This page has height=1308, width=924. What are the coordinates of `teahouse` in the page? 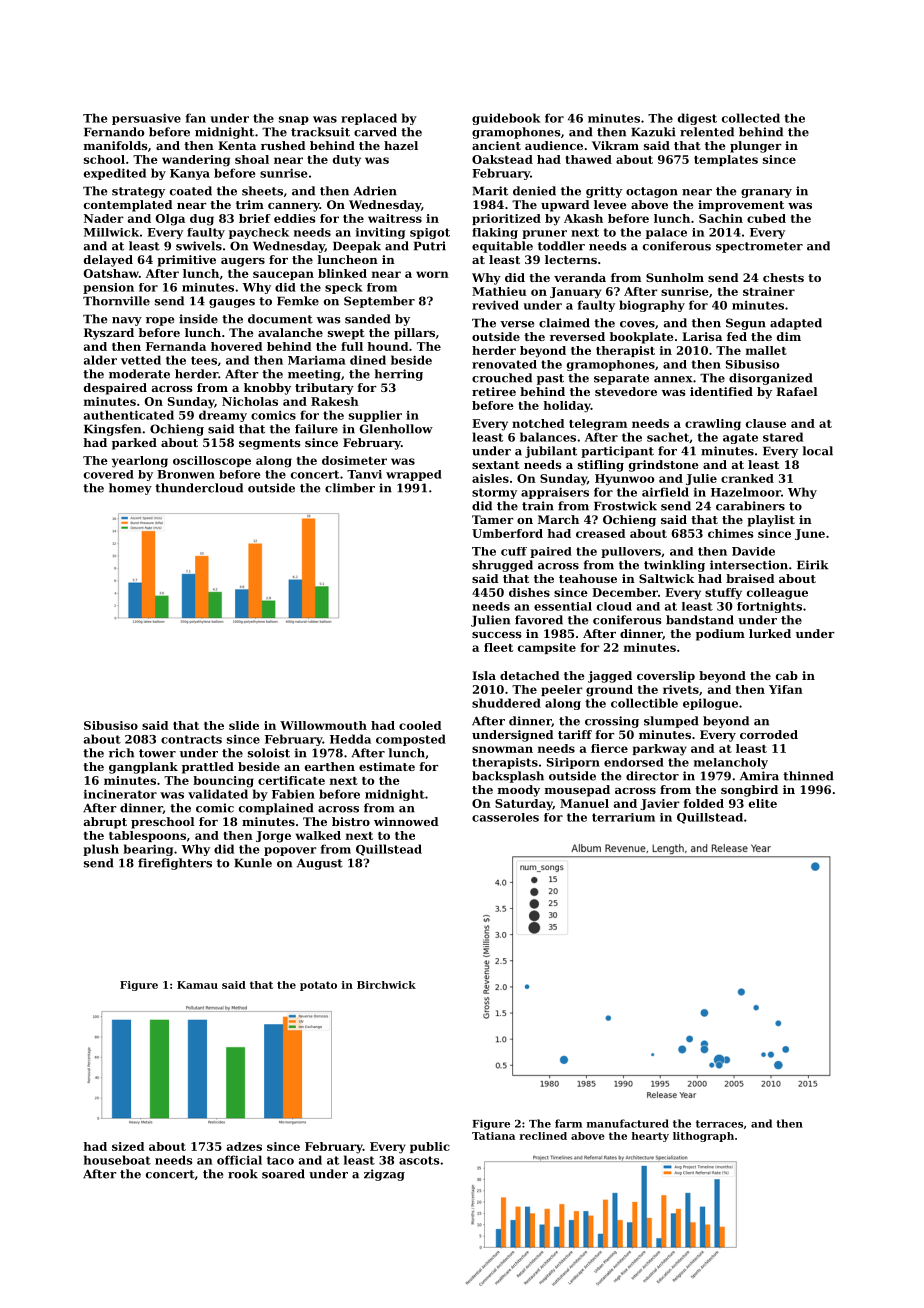 It's located at (588, 578).
